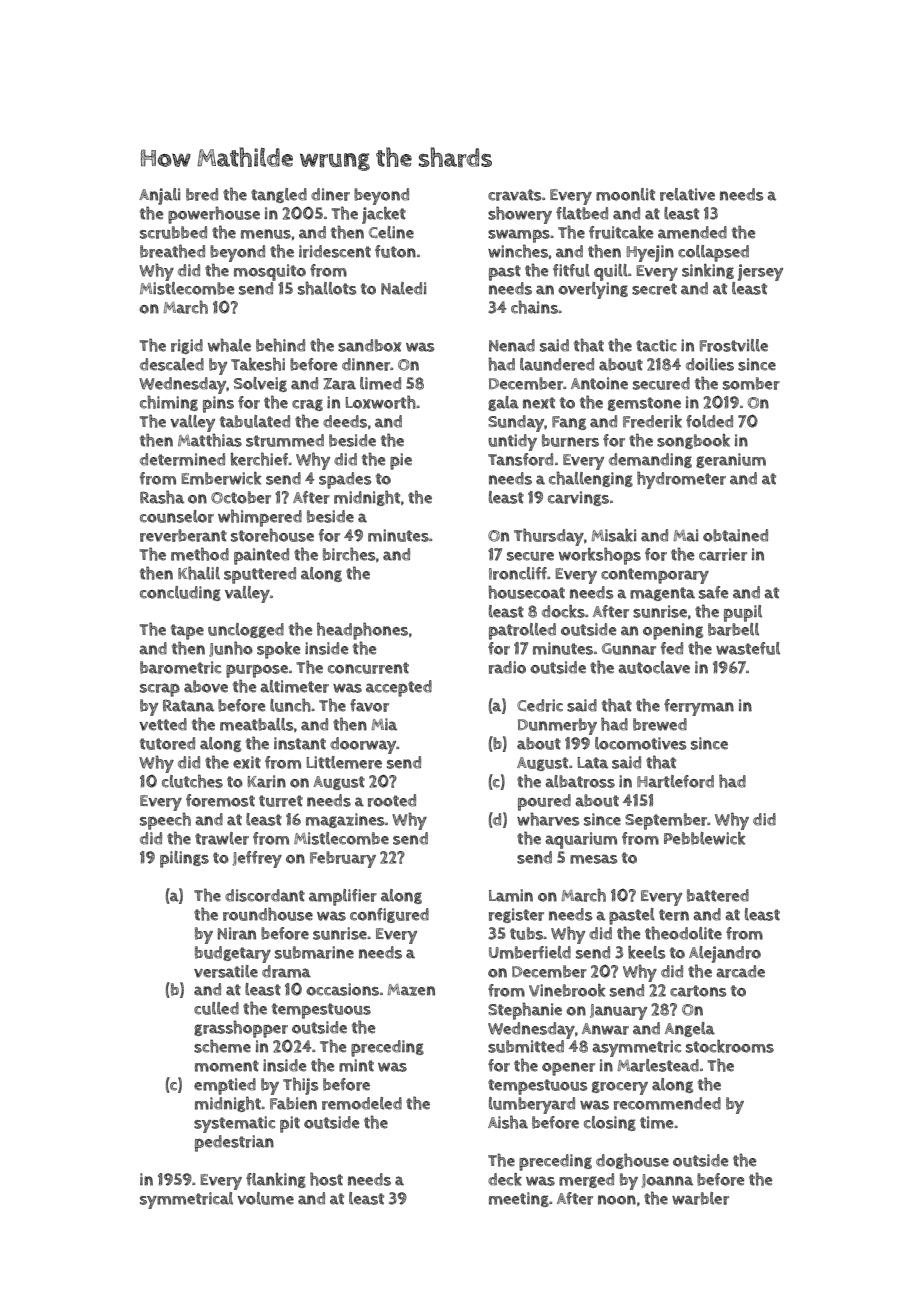  Describe the element at coordinates (392, 800) in the image. I see `rooted` at that location.
